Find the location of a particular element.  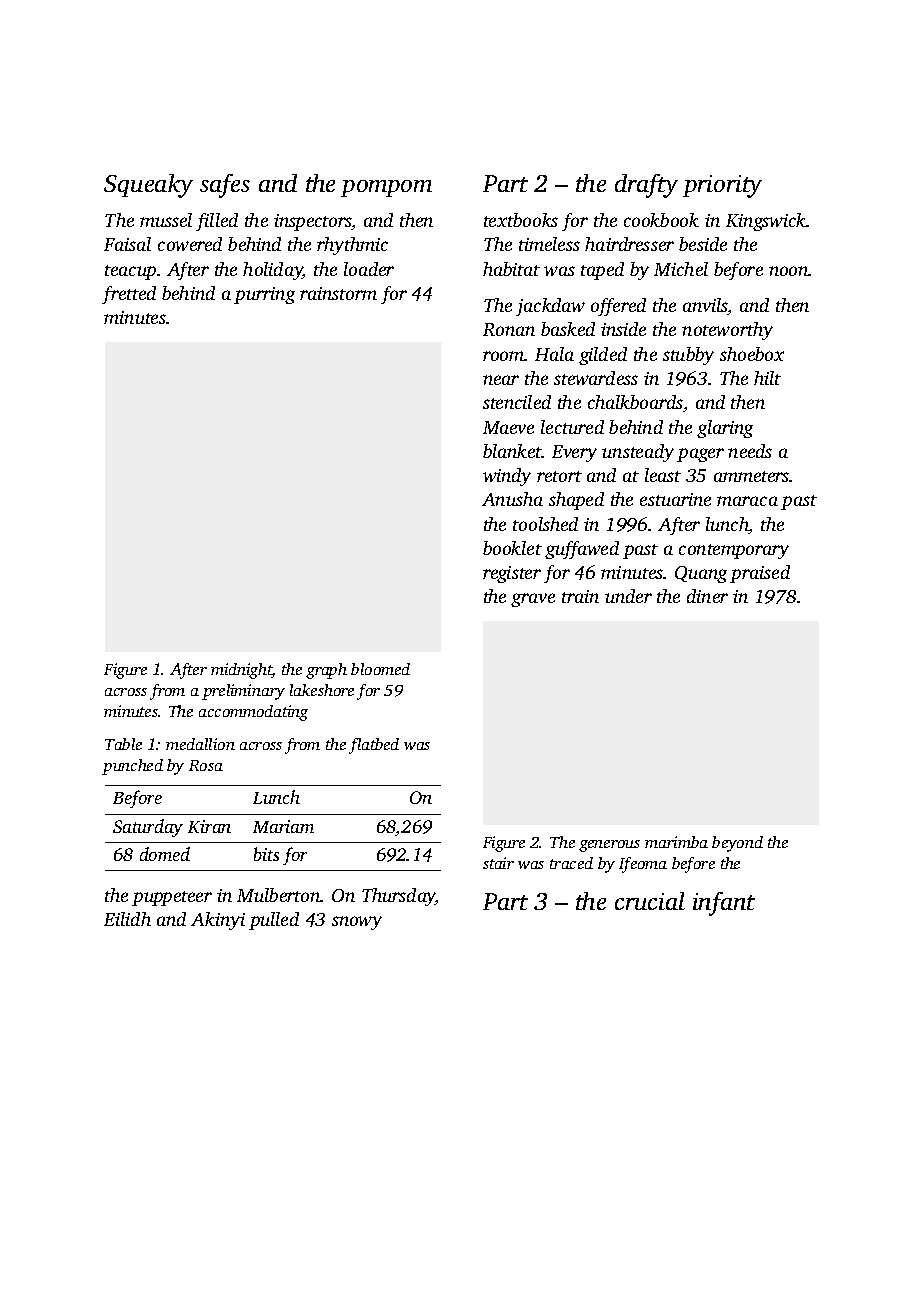

midnight is located at coordinates (241, 671).
